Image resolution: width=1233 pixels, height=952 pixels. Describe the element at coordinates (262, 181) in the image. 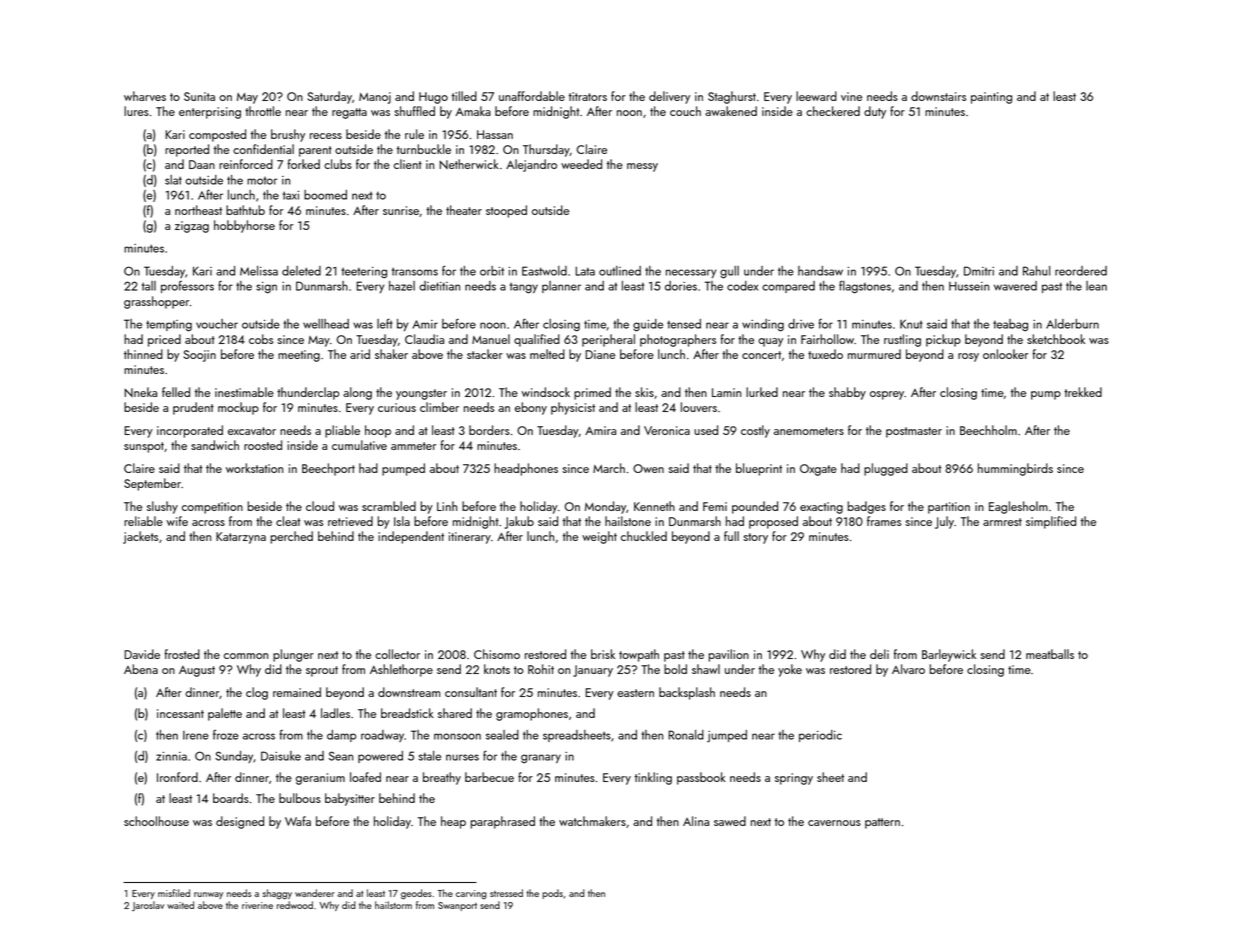

I see `motor` at that location.
